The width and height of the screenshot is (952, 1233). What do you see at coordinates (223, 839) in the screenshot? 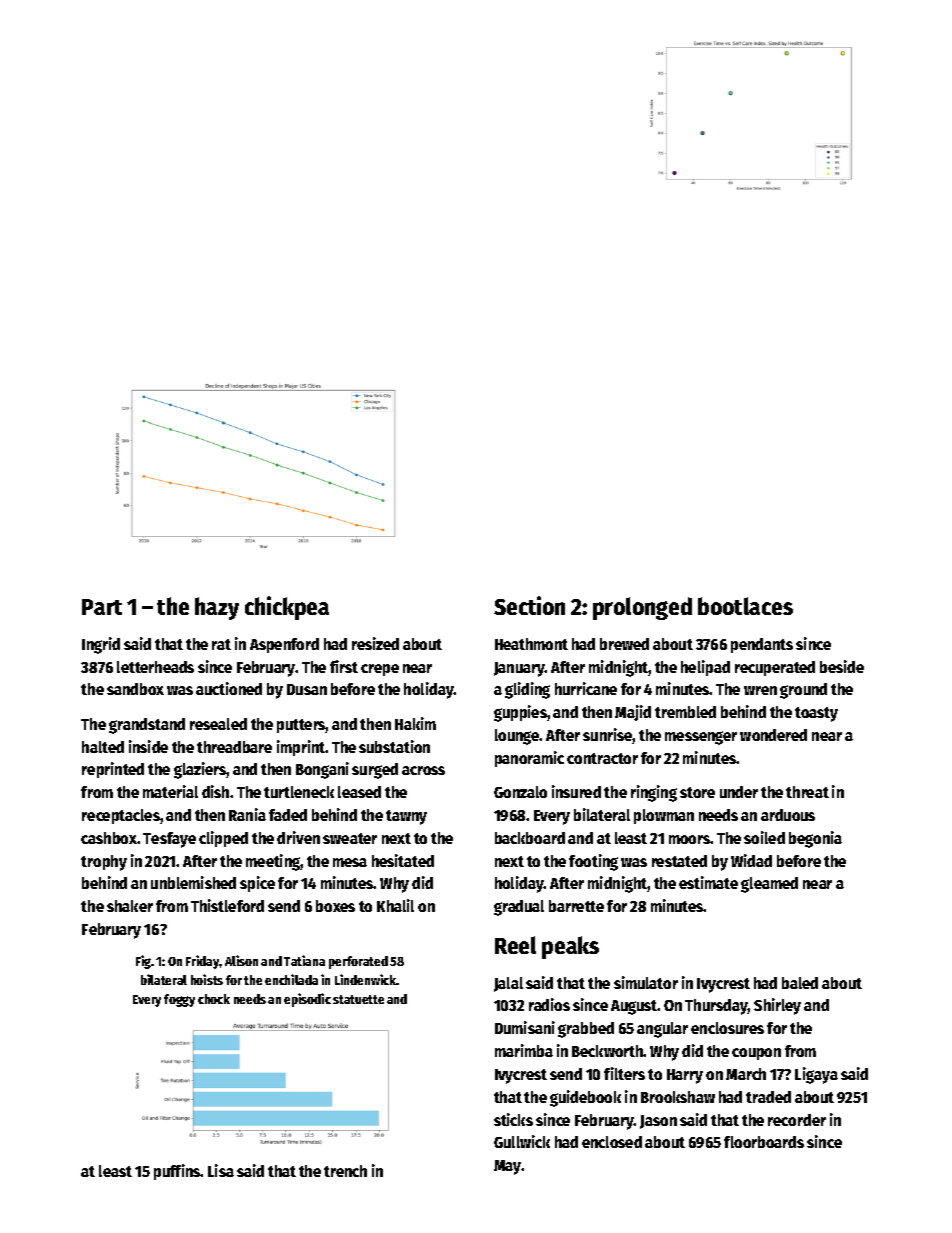
I see `clipped` at bounding box center [223, 839].
